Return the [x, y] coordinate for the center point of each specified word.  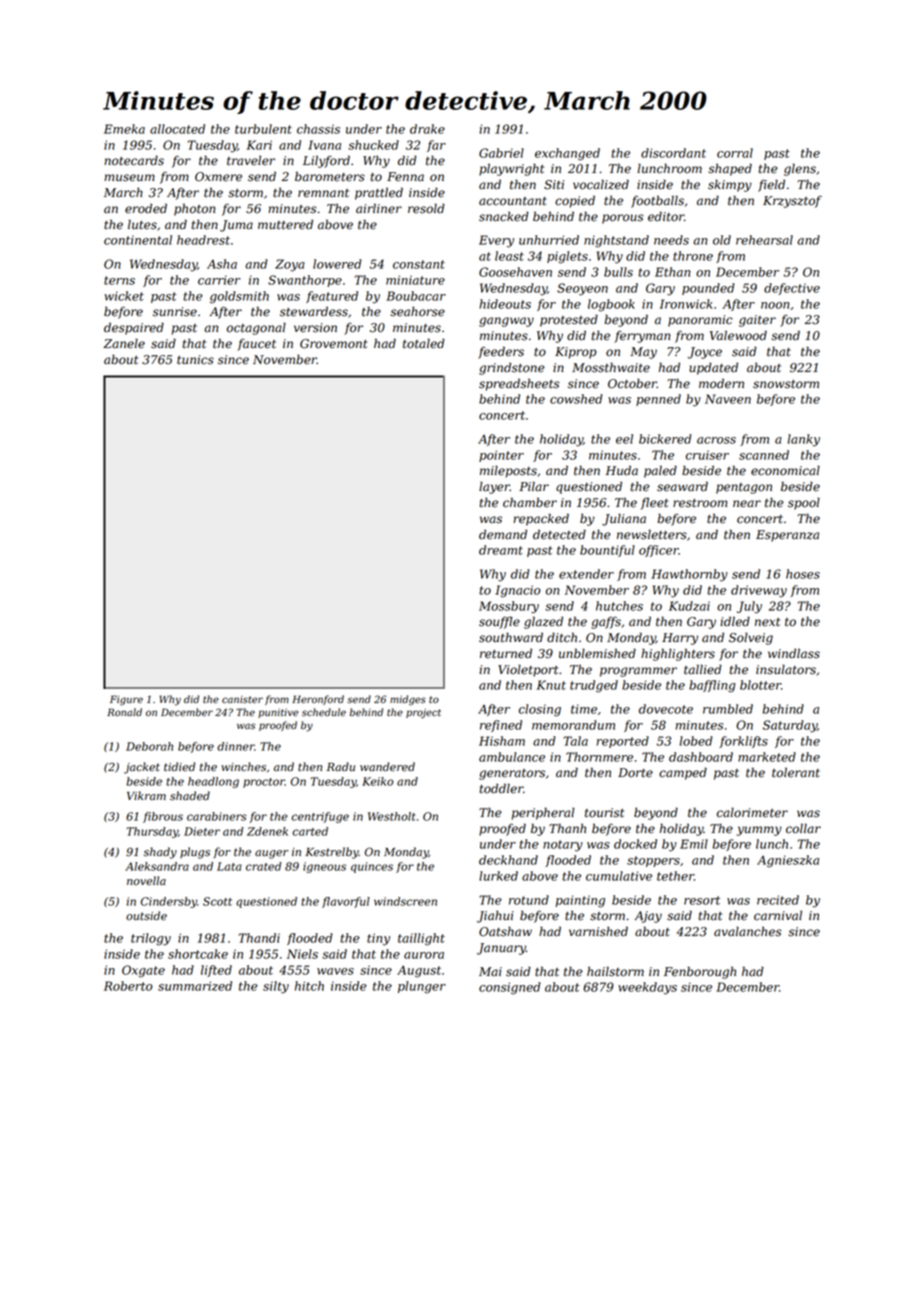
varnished [598, 931]
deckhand [508, 860]
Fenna [405, 177]
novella [146, 880]
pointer [501, 456]
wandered [387, 767]
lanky [804, 440]
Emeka [124, 129]
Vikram [146, 795]
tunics [195, 360]
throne [693, 256]
